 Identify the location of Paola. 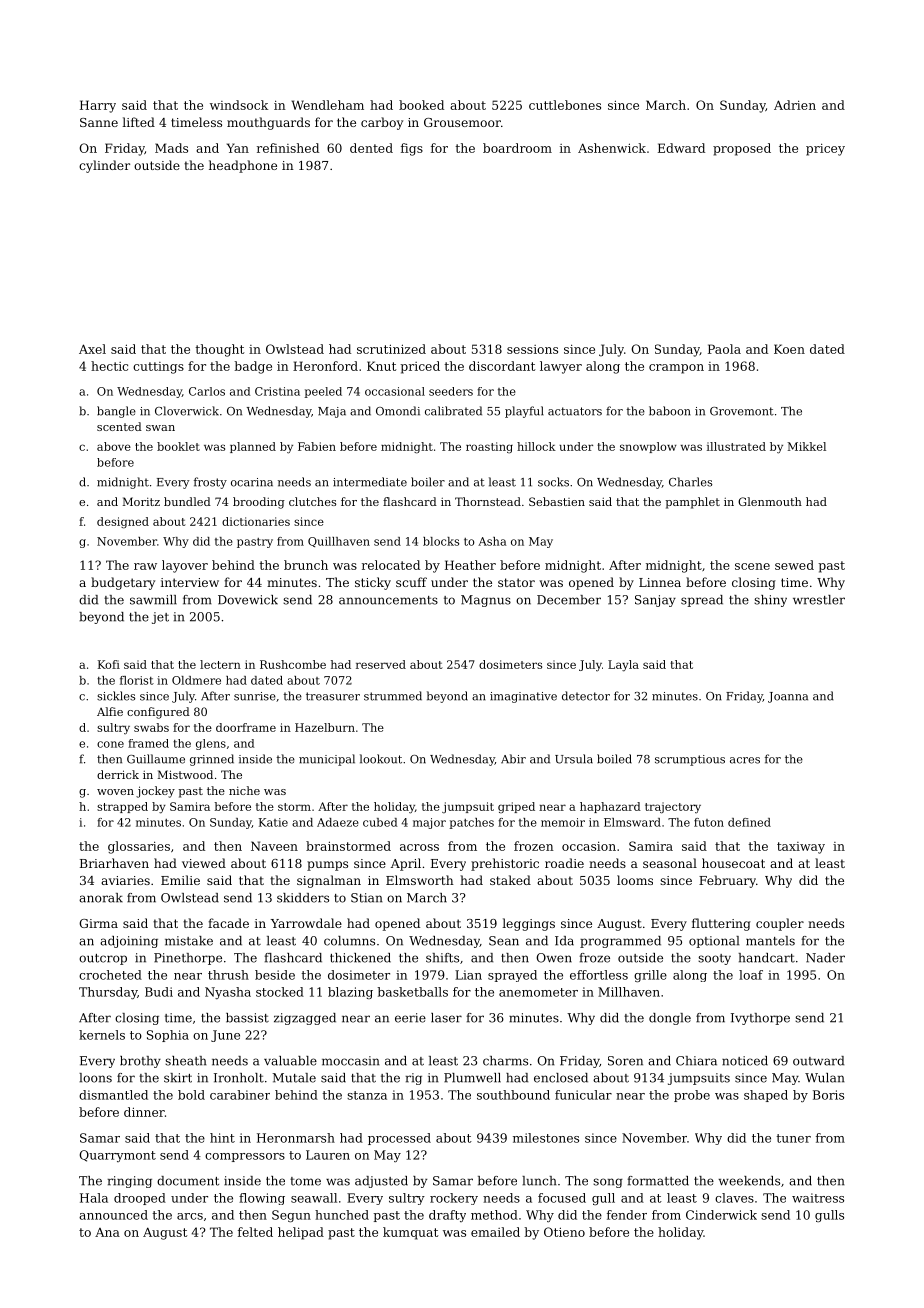
(724, 349).
